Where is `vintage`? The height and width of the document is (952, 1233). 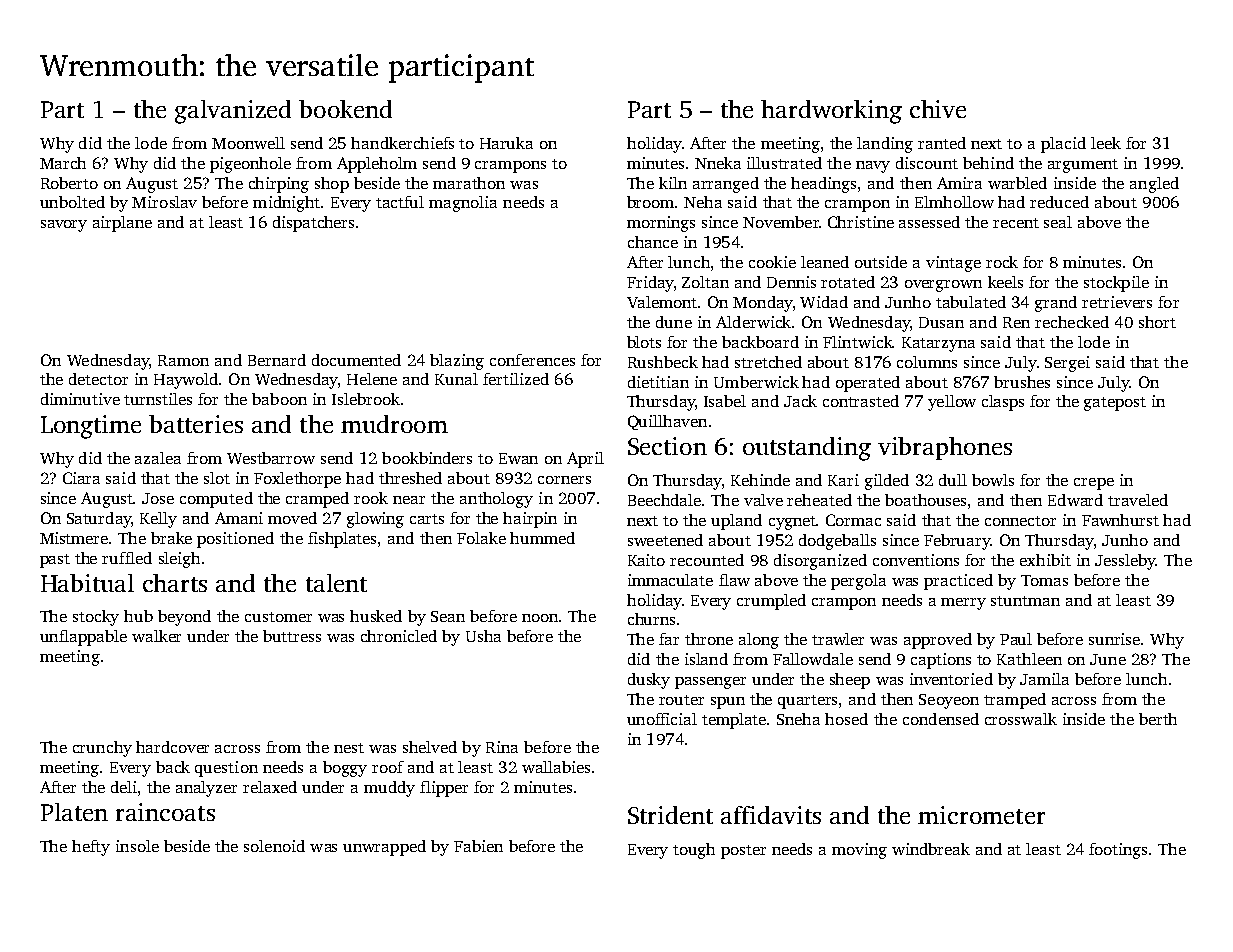 vintage is located at coordinates (953, 264).
